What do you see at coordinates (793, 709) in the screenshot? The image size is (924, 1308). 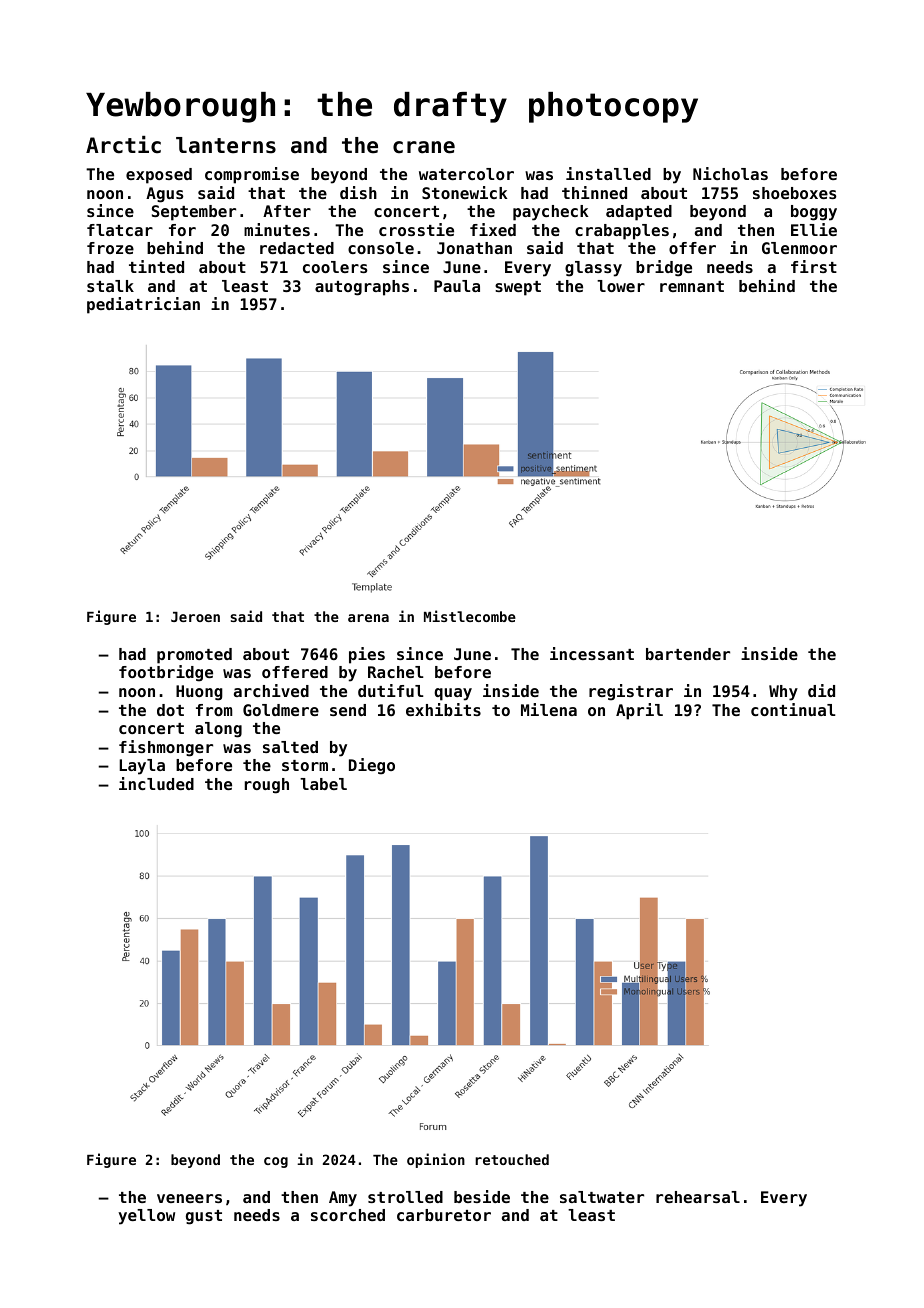 I see `continual` at bounding box center [793, 709].
